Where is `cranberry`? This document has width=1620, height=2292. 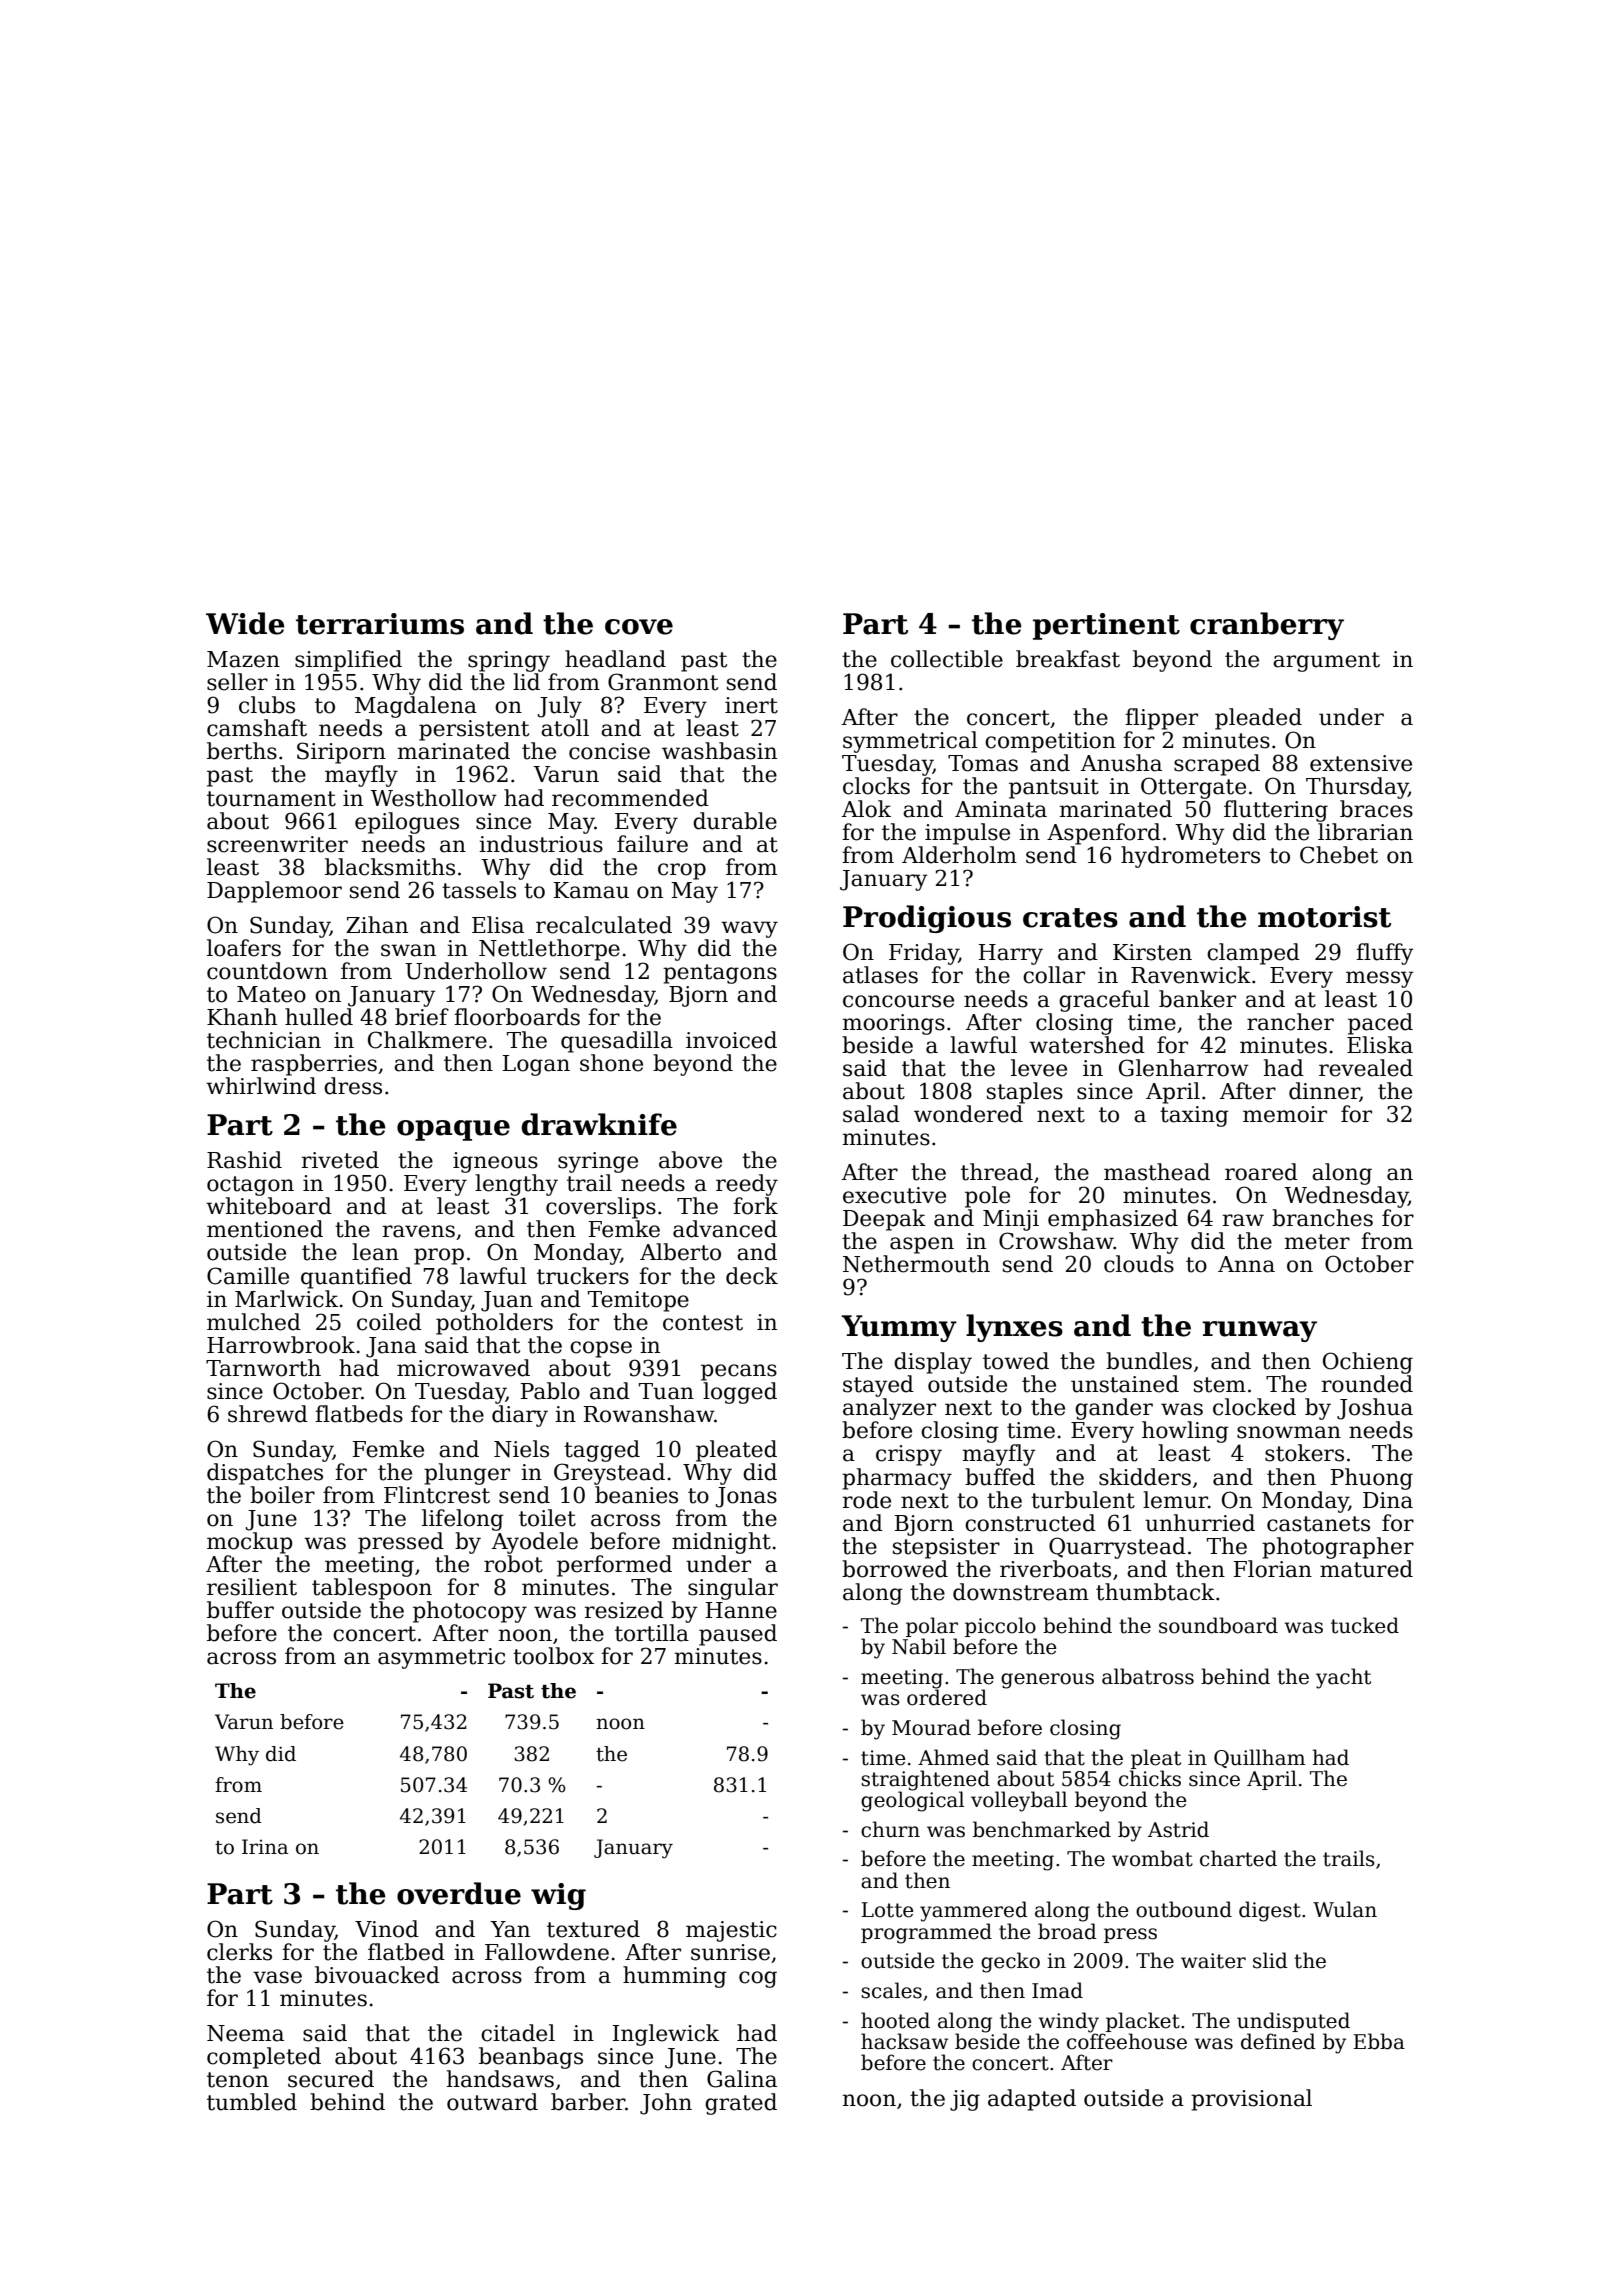
cranberry is located at coordinates (1267, 626).
